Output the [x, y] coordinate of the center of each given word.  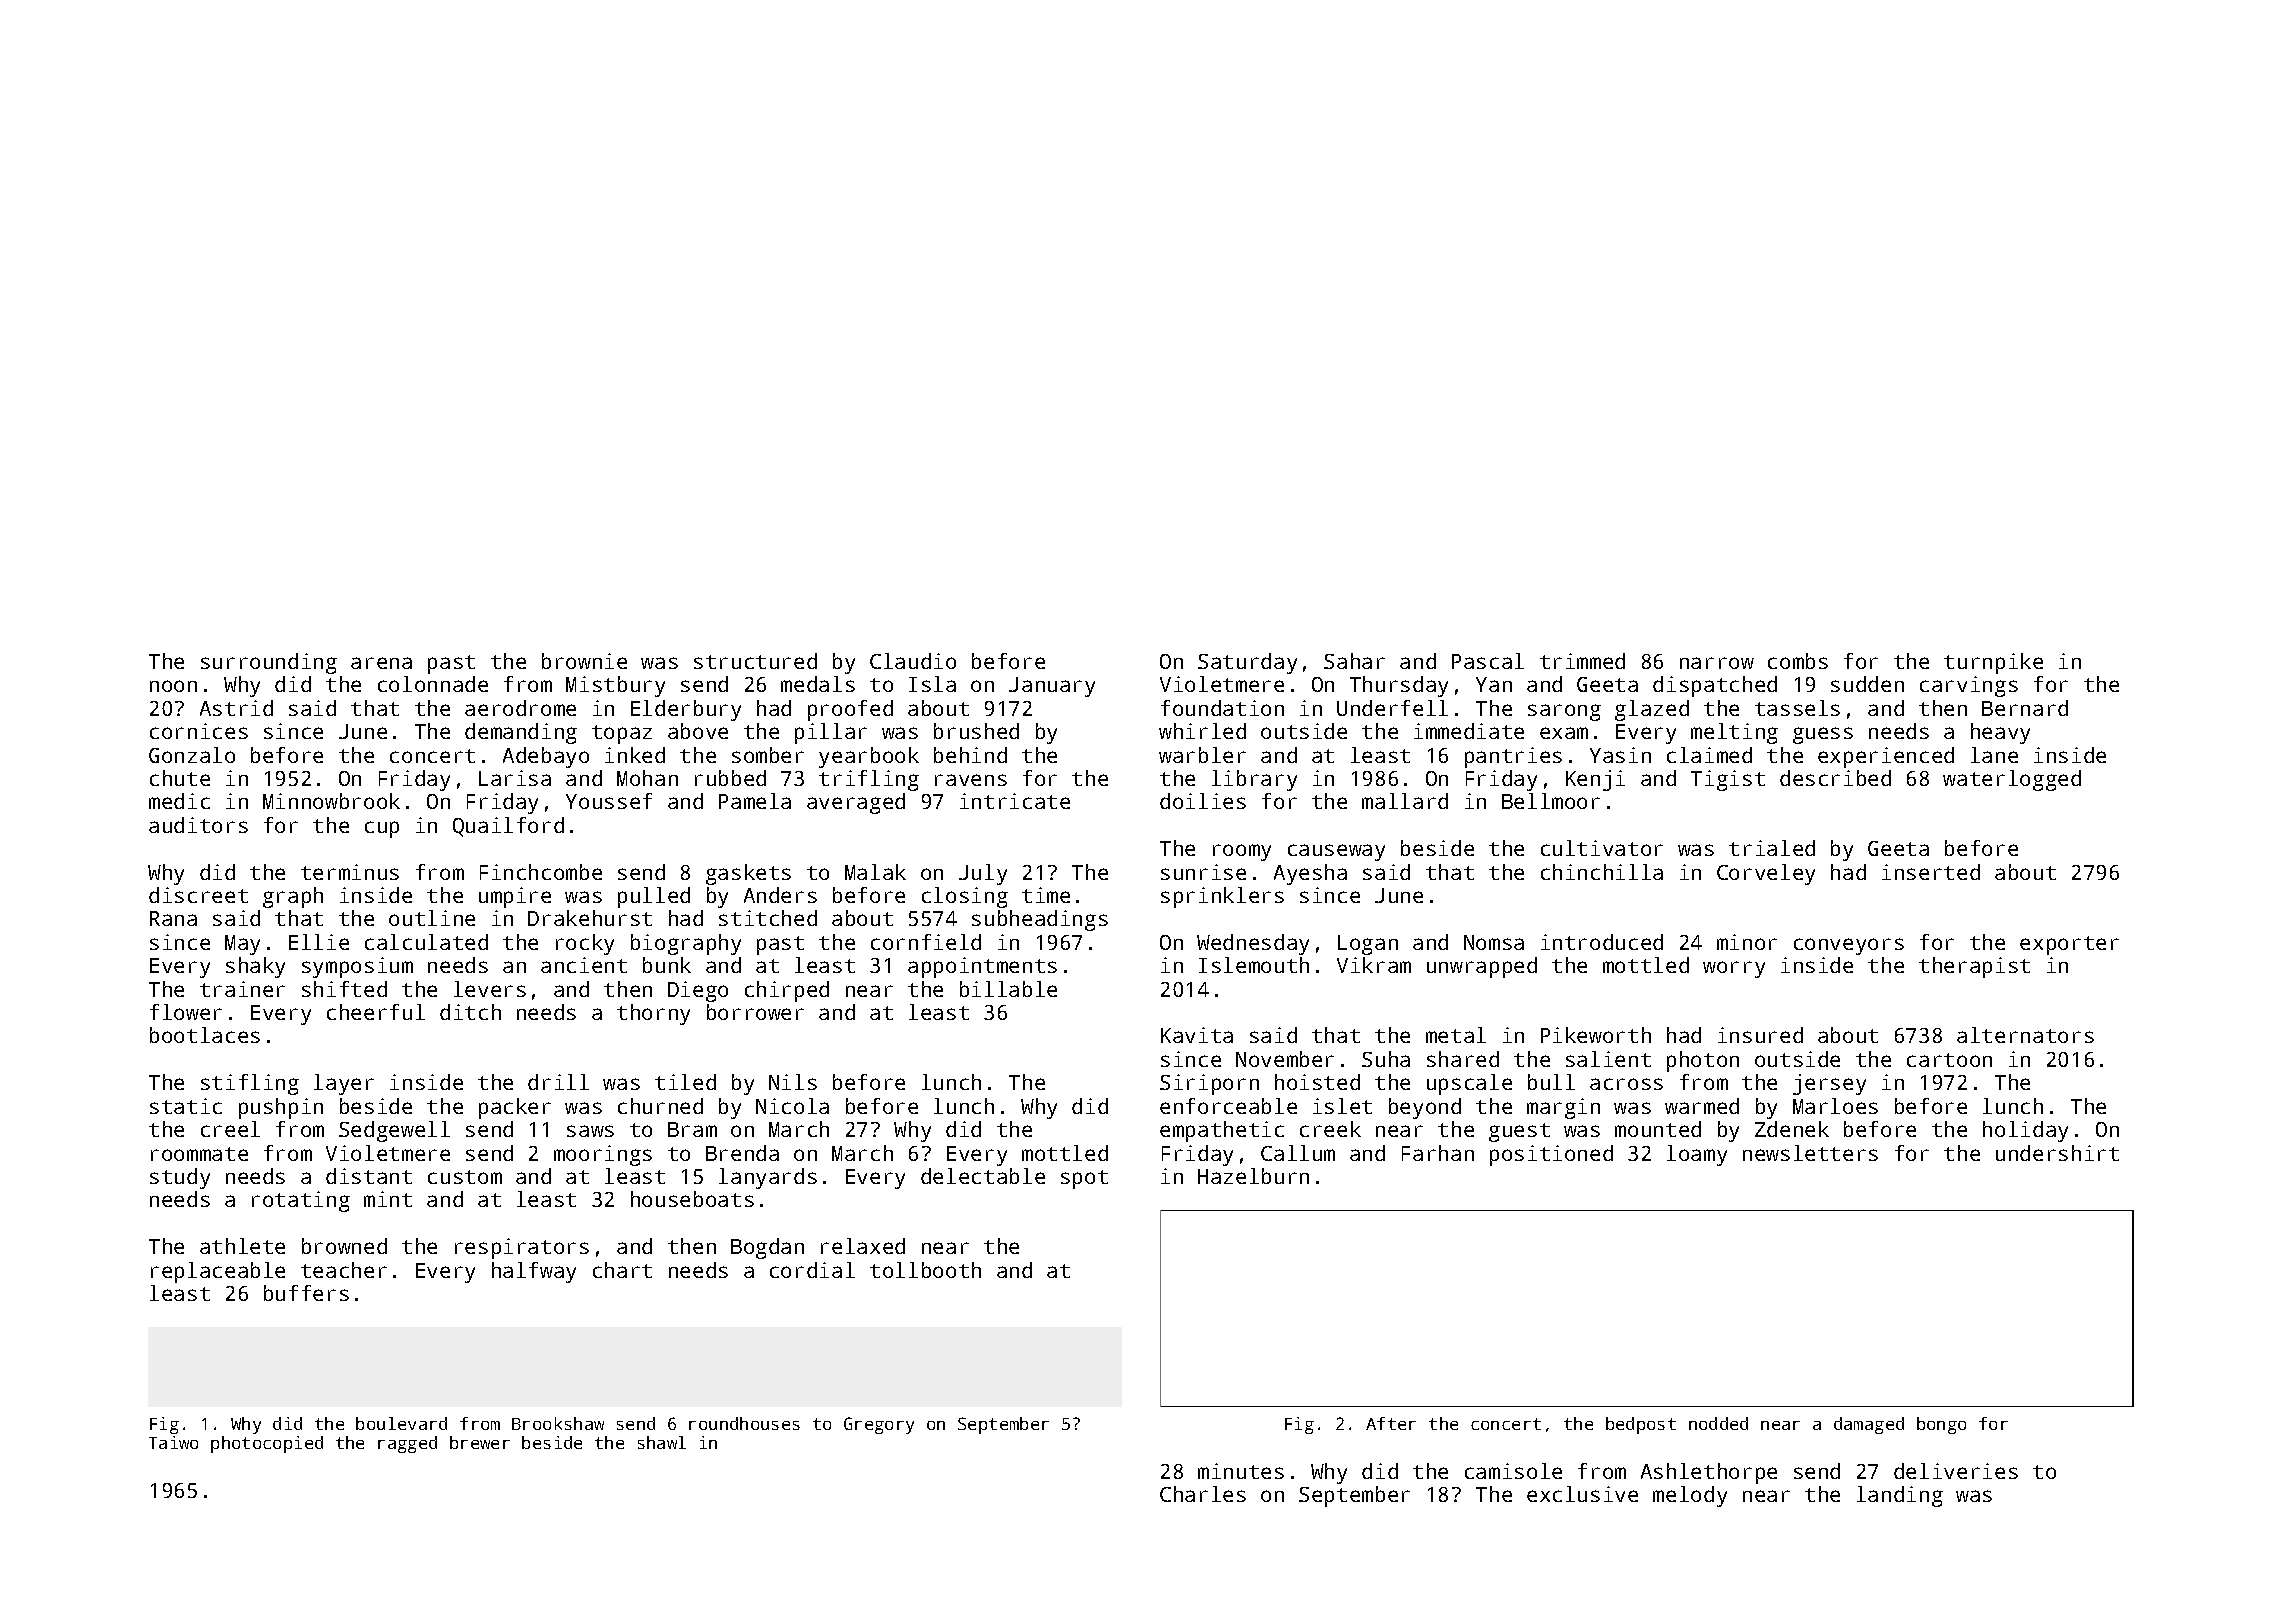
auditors [198, 825]
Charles [1203, 1494]
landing [1900, 1496]
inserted [1931, 872]
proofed [850, 710]
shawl [662, 1442]
